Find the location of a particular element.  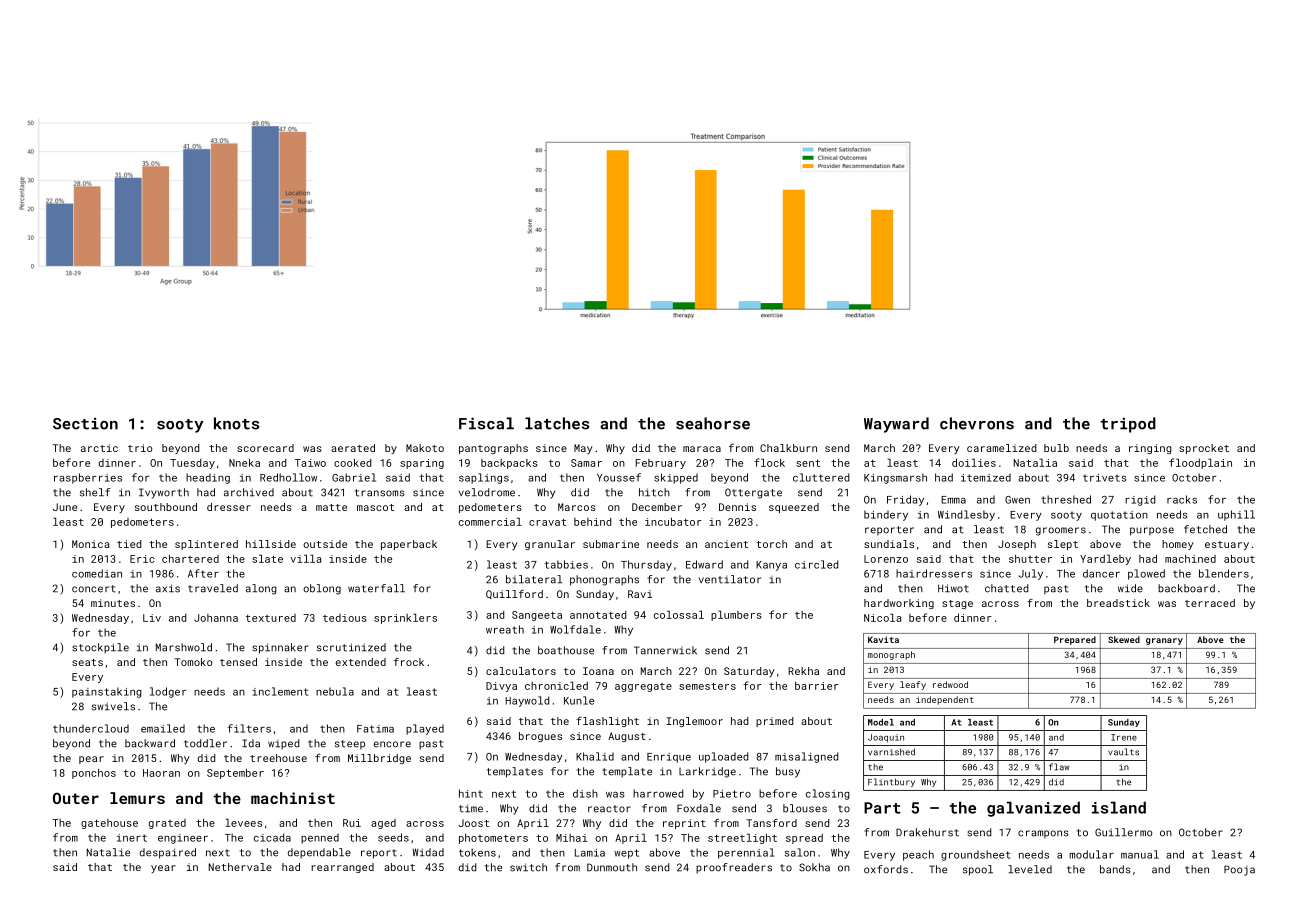

Lamia is located at coordinates (590, 853).
